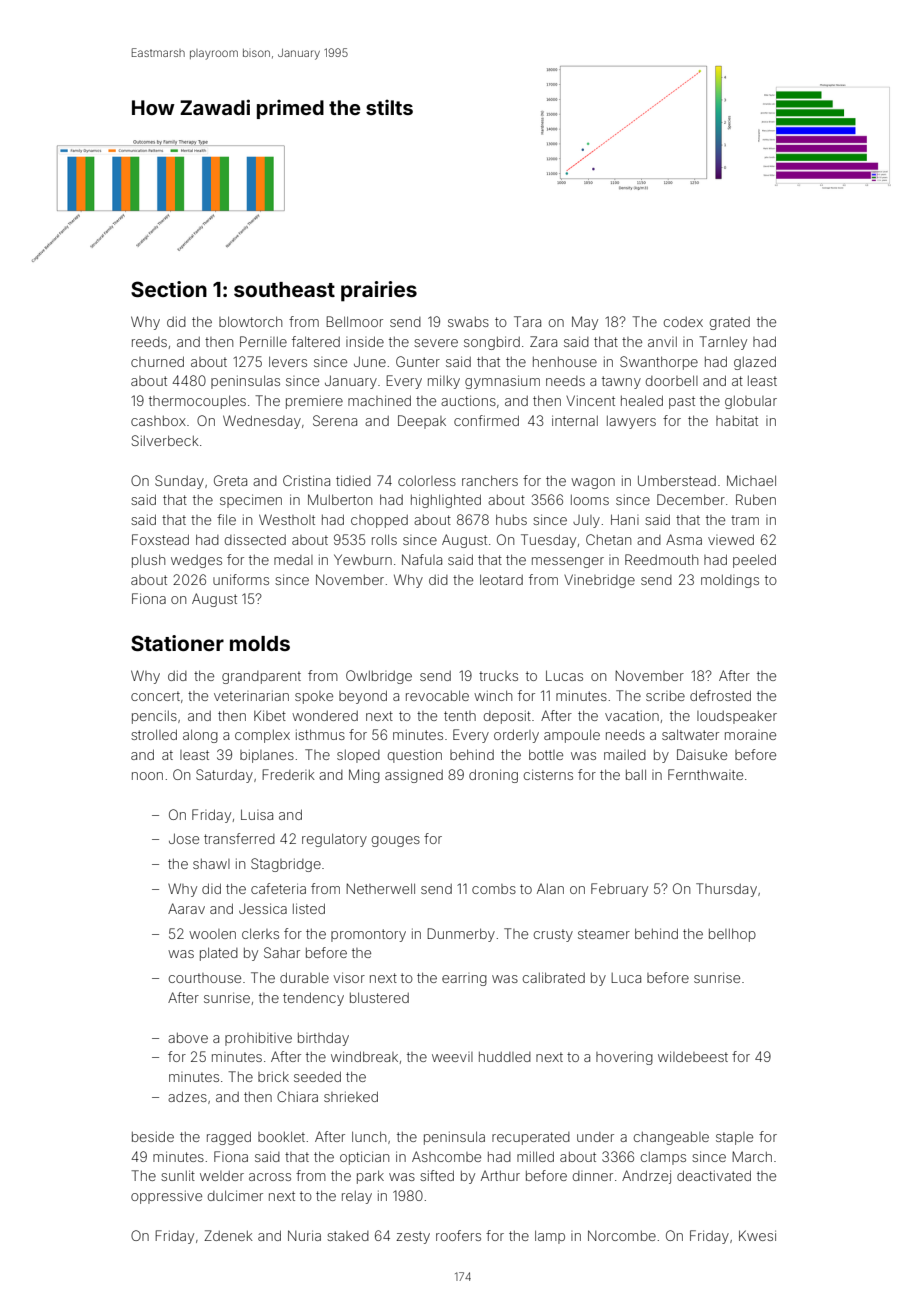  Describe the element at coordinates (197, 402) in the screenshot. I see `thermocouples` at that location.
